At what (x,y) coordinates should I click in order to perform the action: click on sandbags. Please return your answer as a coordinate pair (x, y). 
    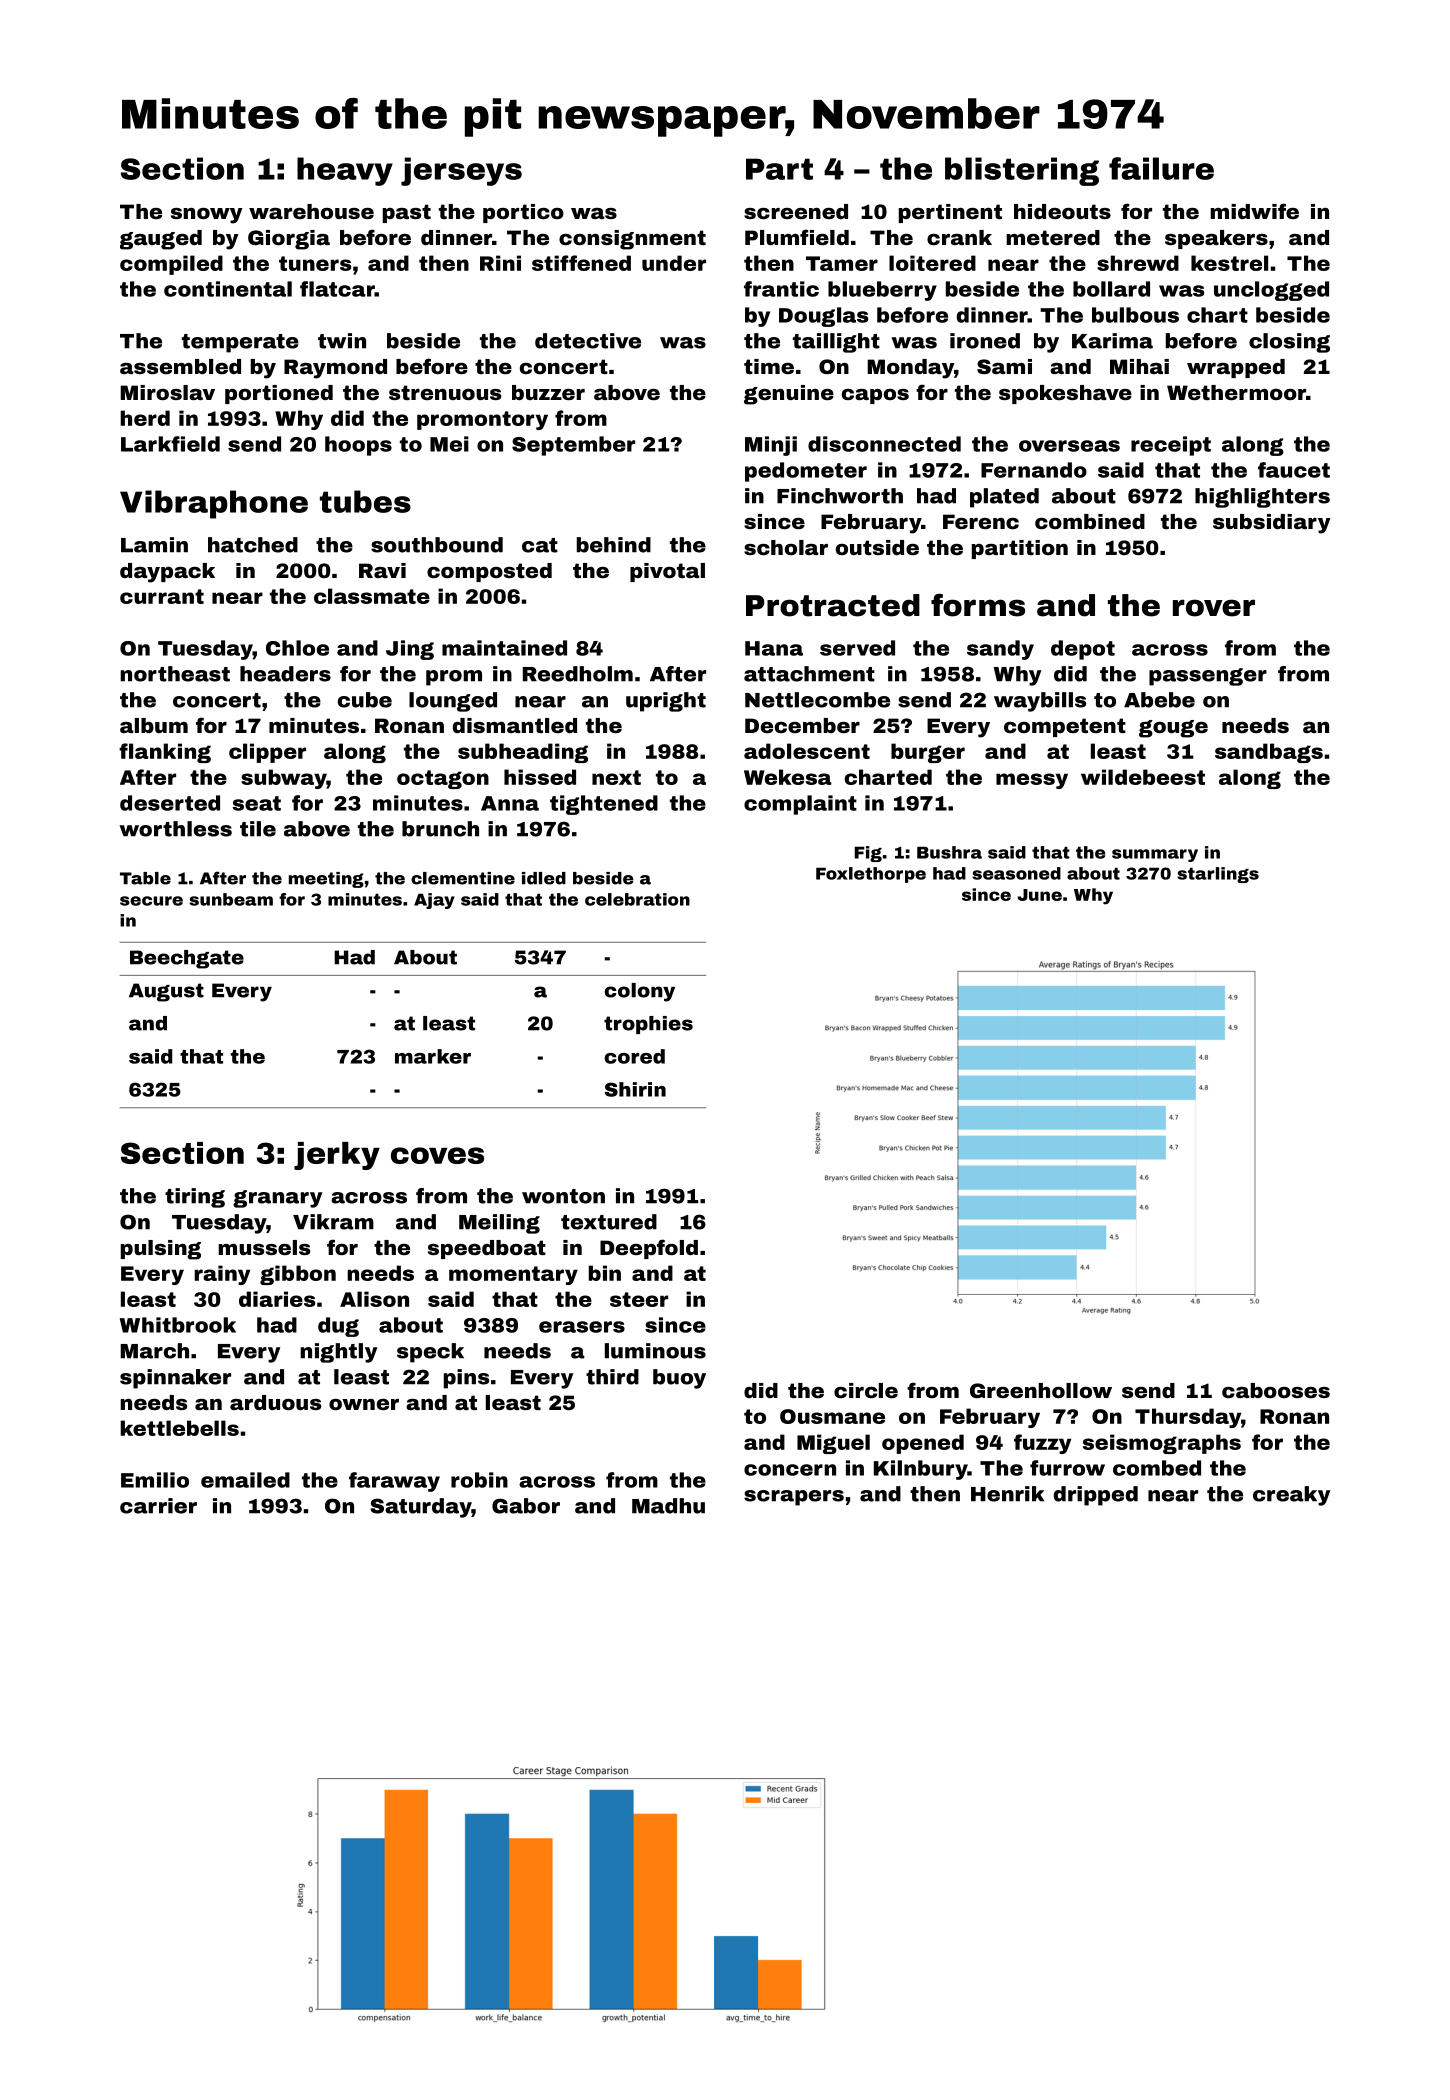
    Looking at the image, I should click on (1269, 753).
